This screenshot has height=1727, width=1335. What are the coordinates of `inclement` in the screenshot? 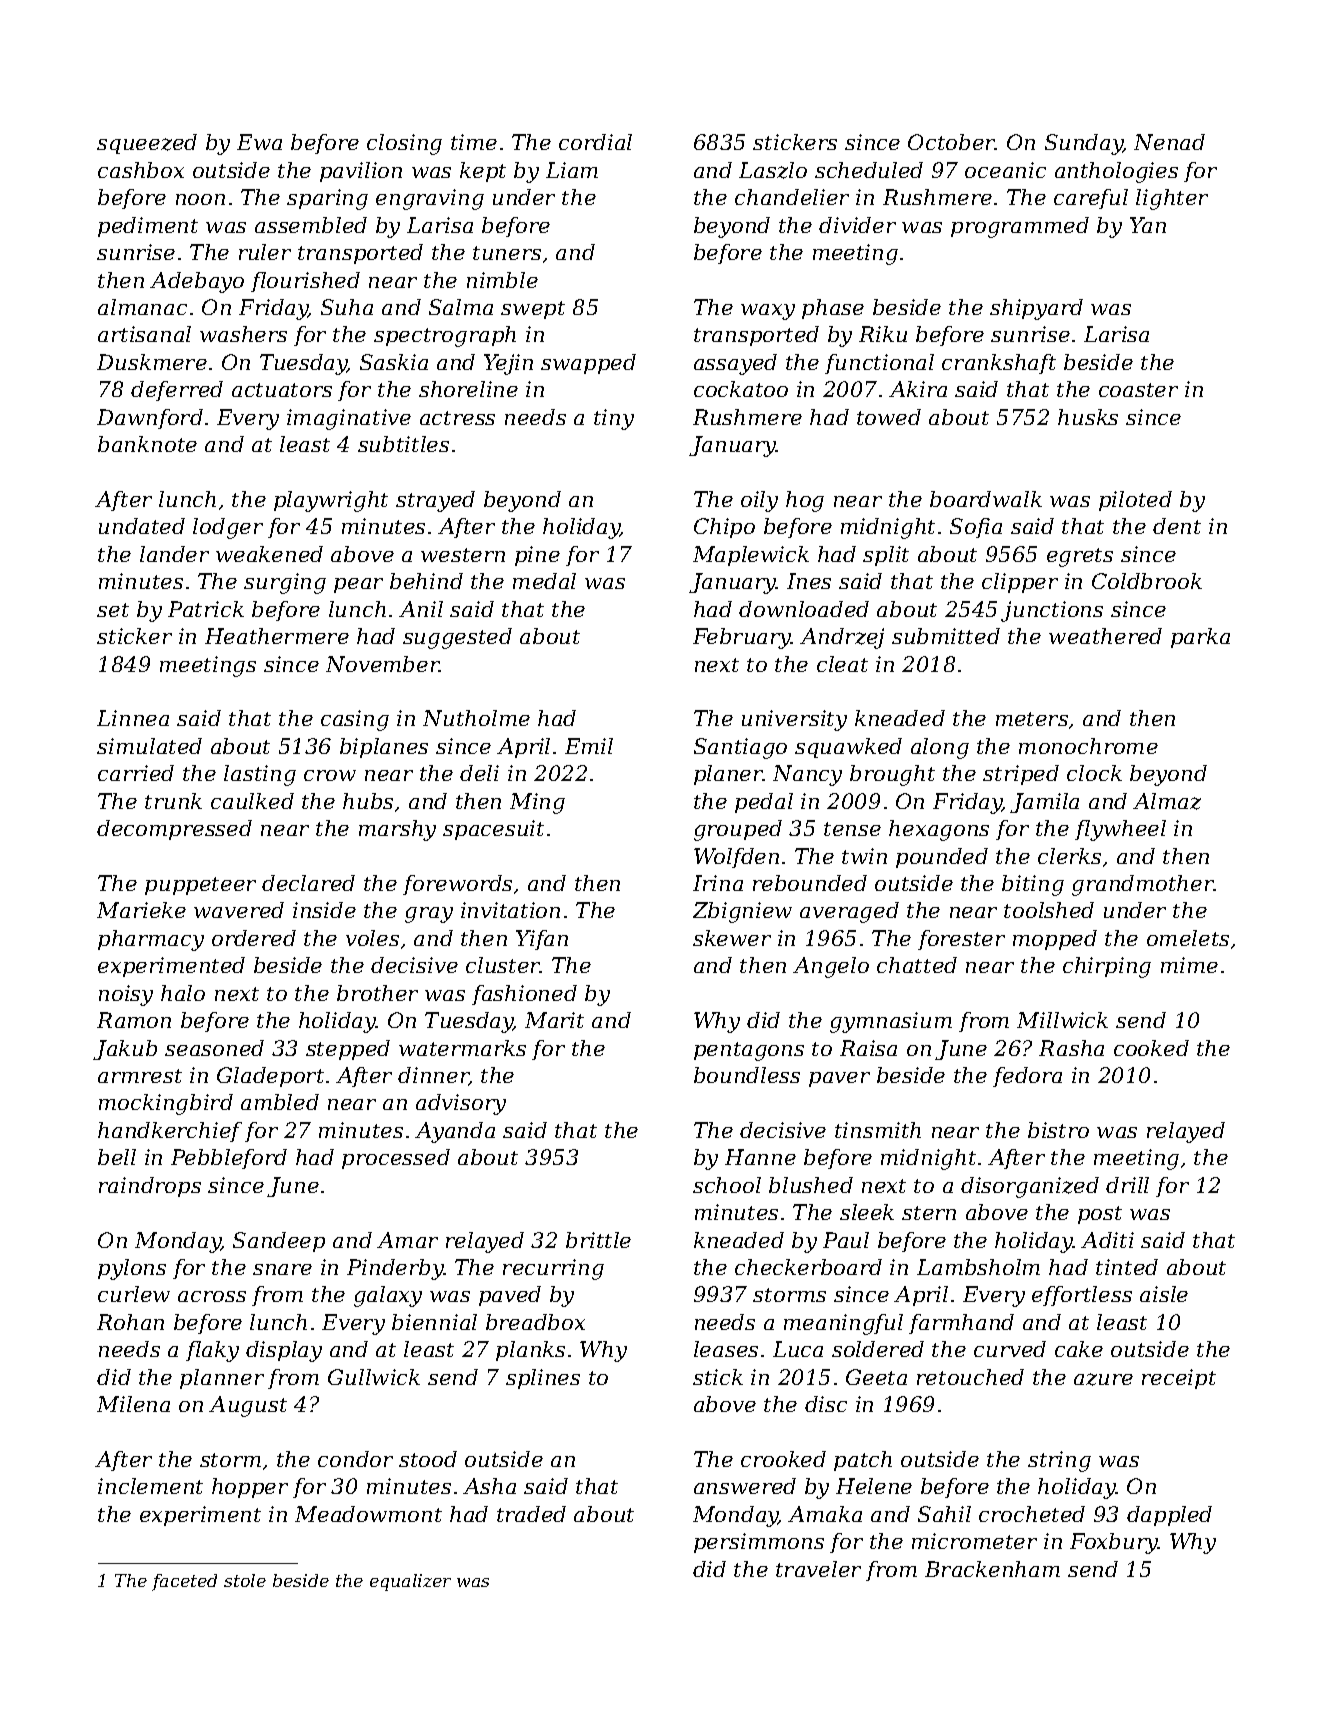 It's located at (150, 1486).
